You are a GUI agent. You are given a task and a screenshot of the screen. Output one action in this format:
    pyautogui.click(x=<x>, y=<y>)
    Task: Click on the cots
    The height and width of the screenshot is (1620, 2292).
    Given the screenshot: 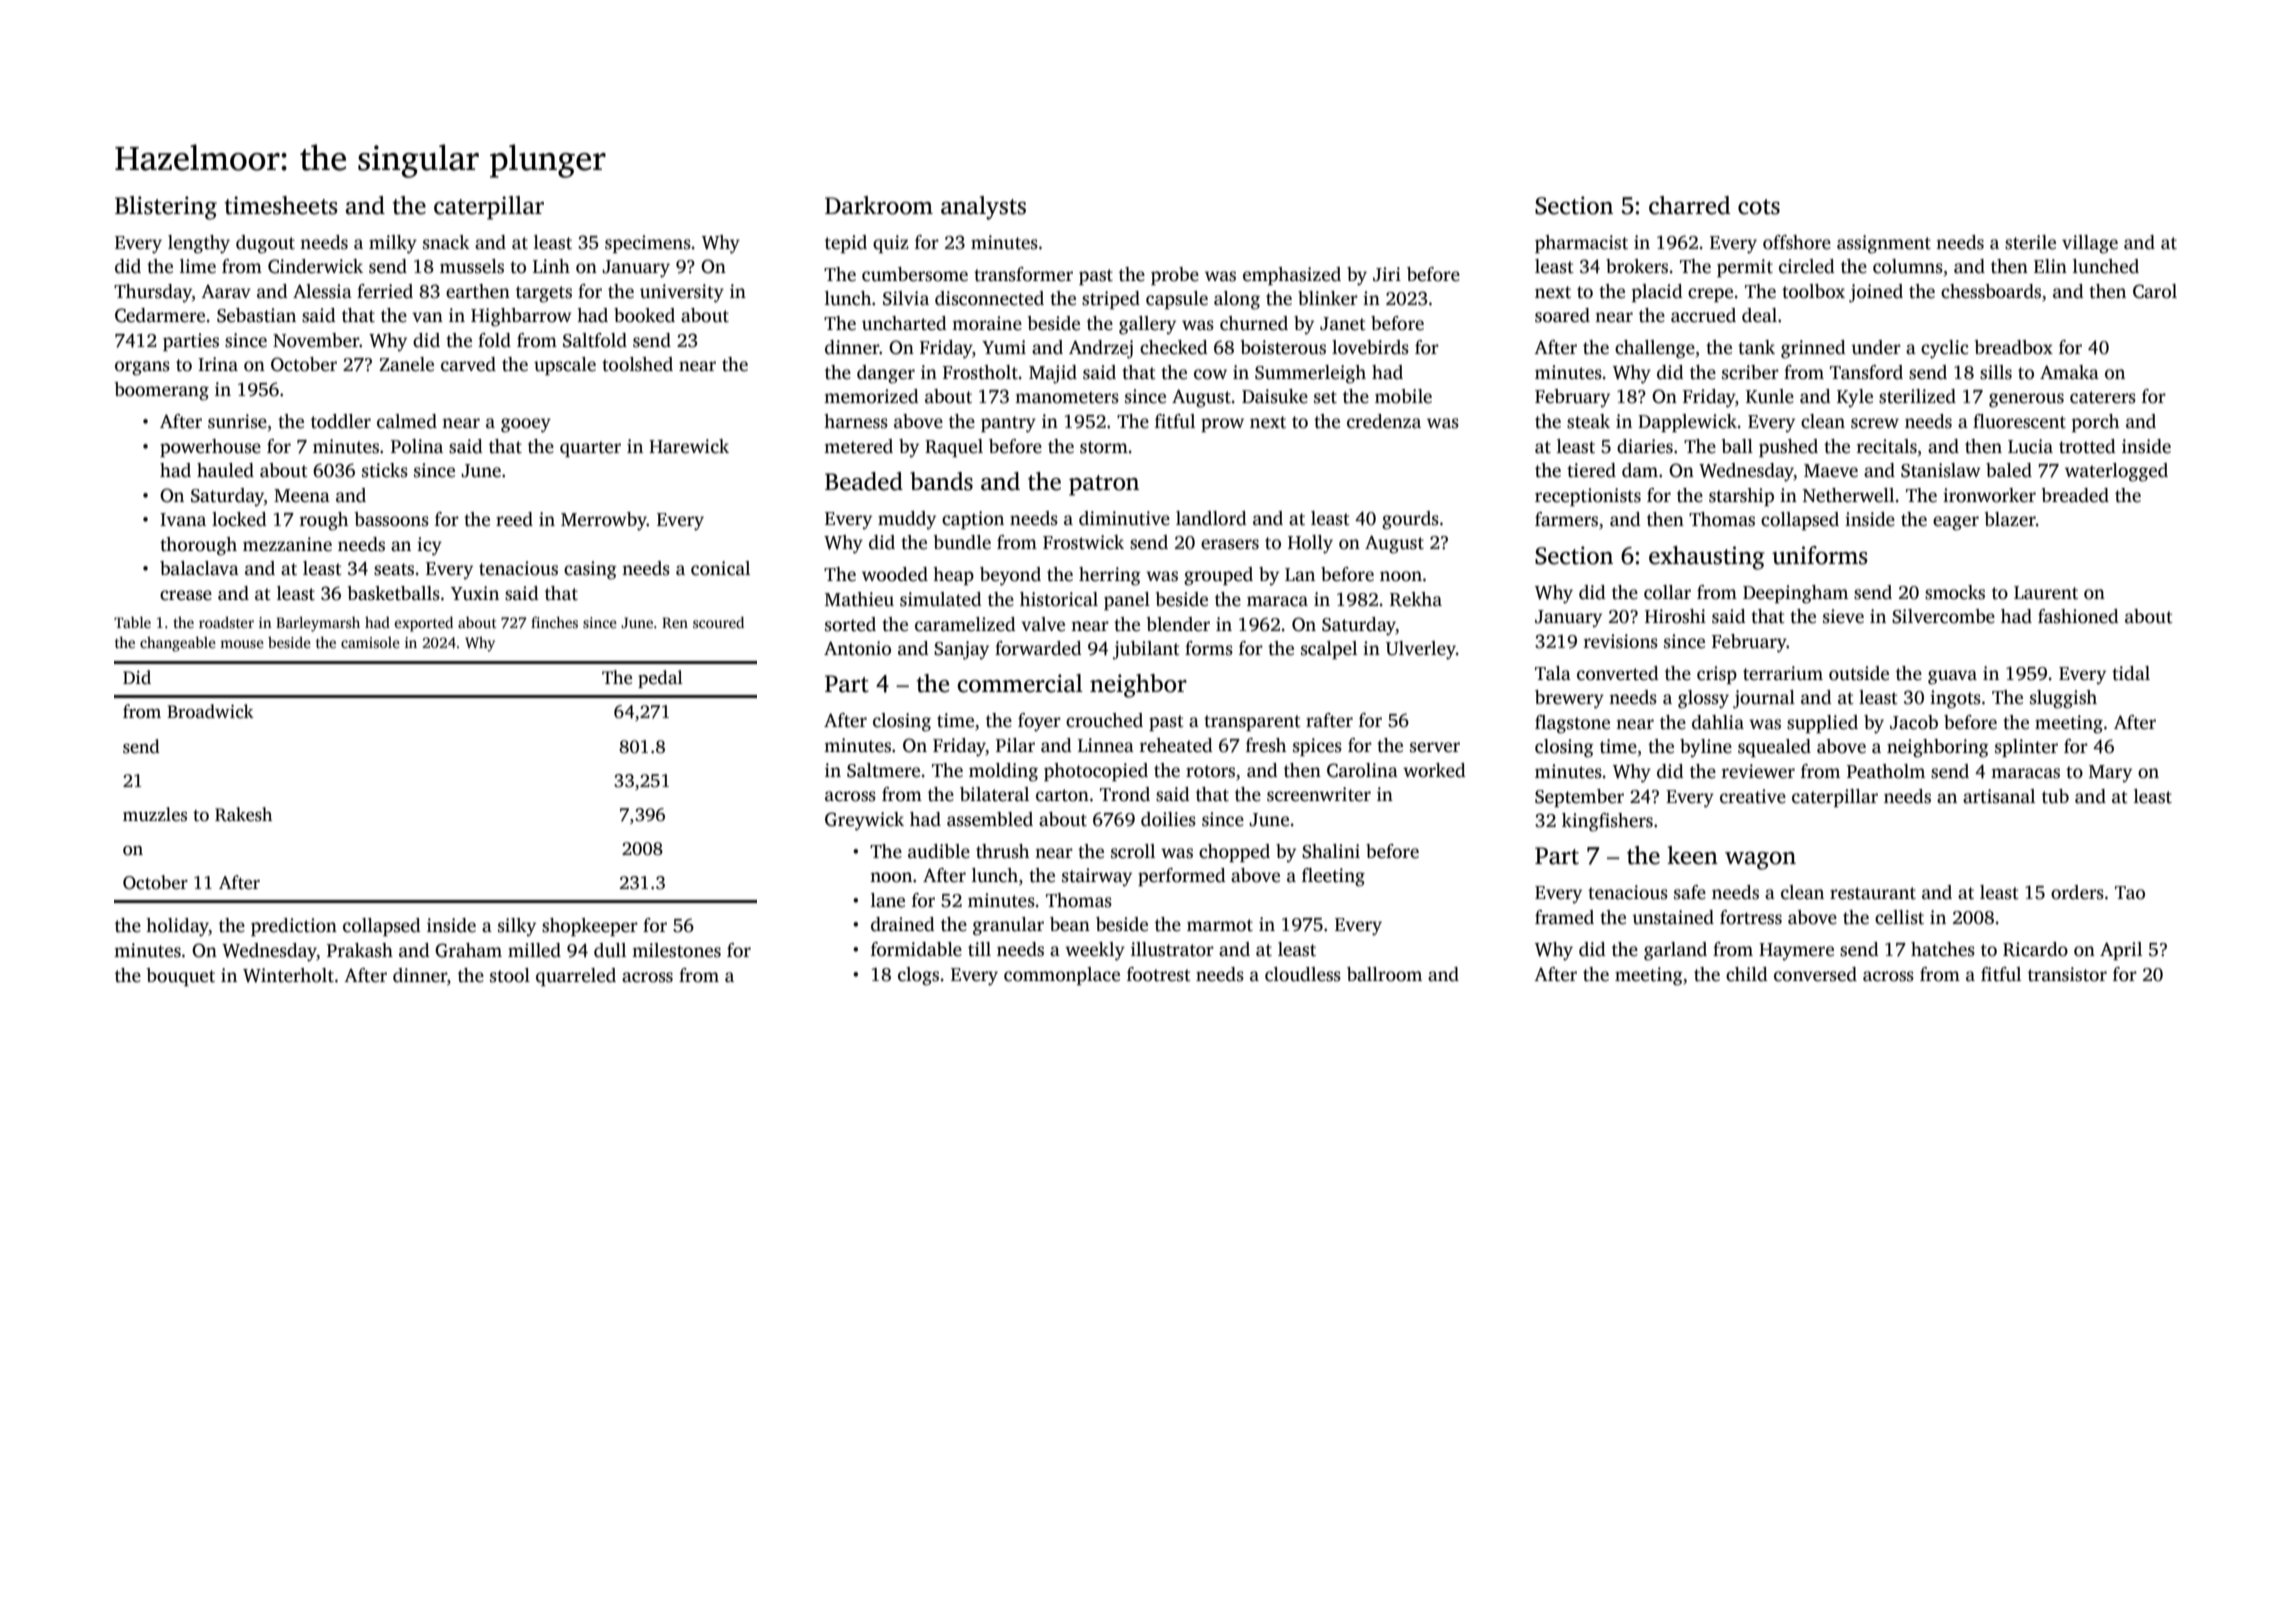 What is the action you would take?
    pyautogui.click(x=1759, y=207)
